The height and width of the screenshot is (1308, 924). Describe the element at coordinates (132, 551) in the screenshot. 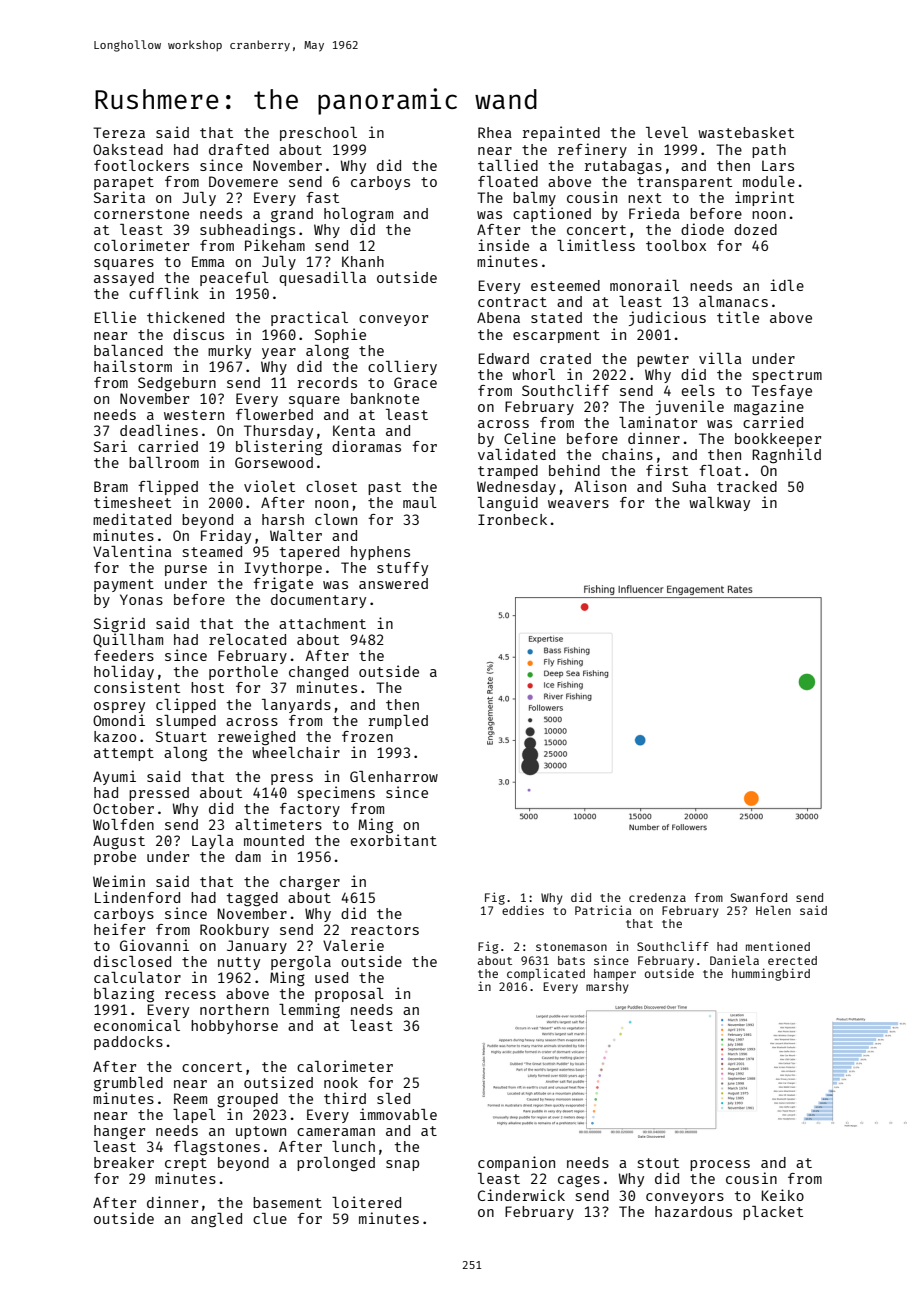

I see `Valentina` at that location.
